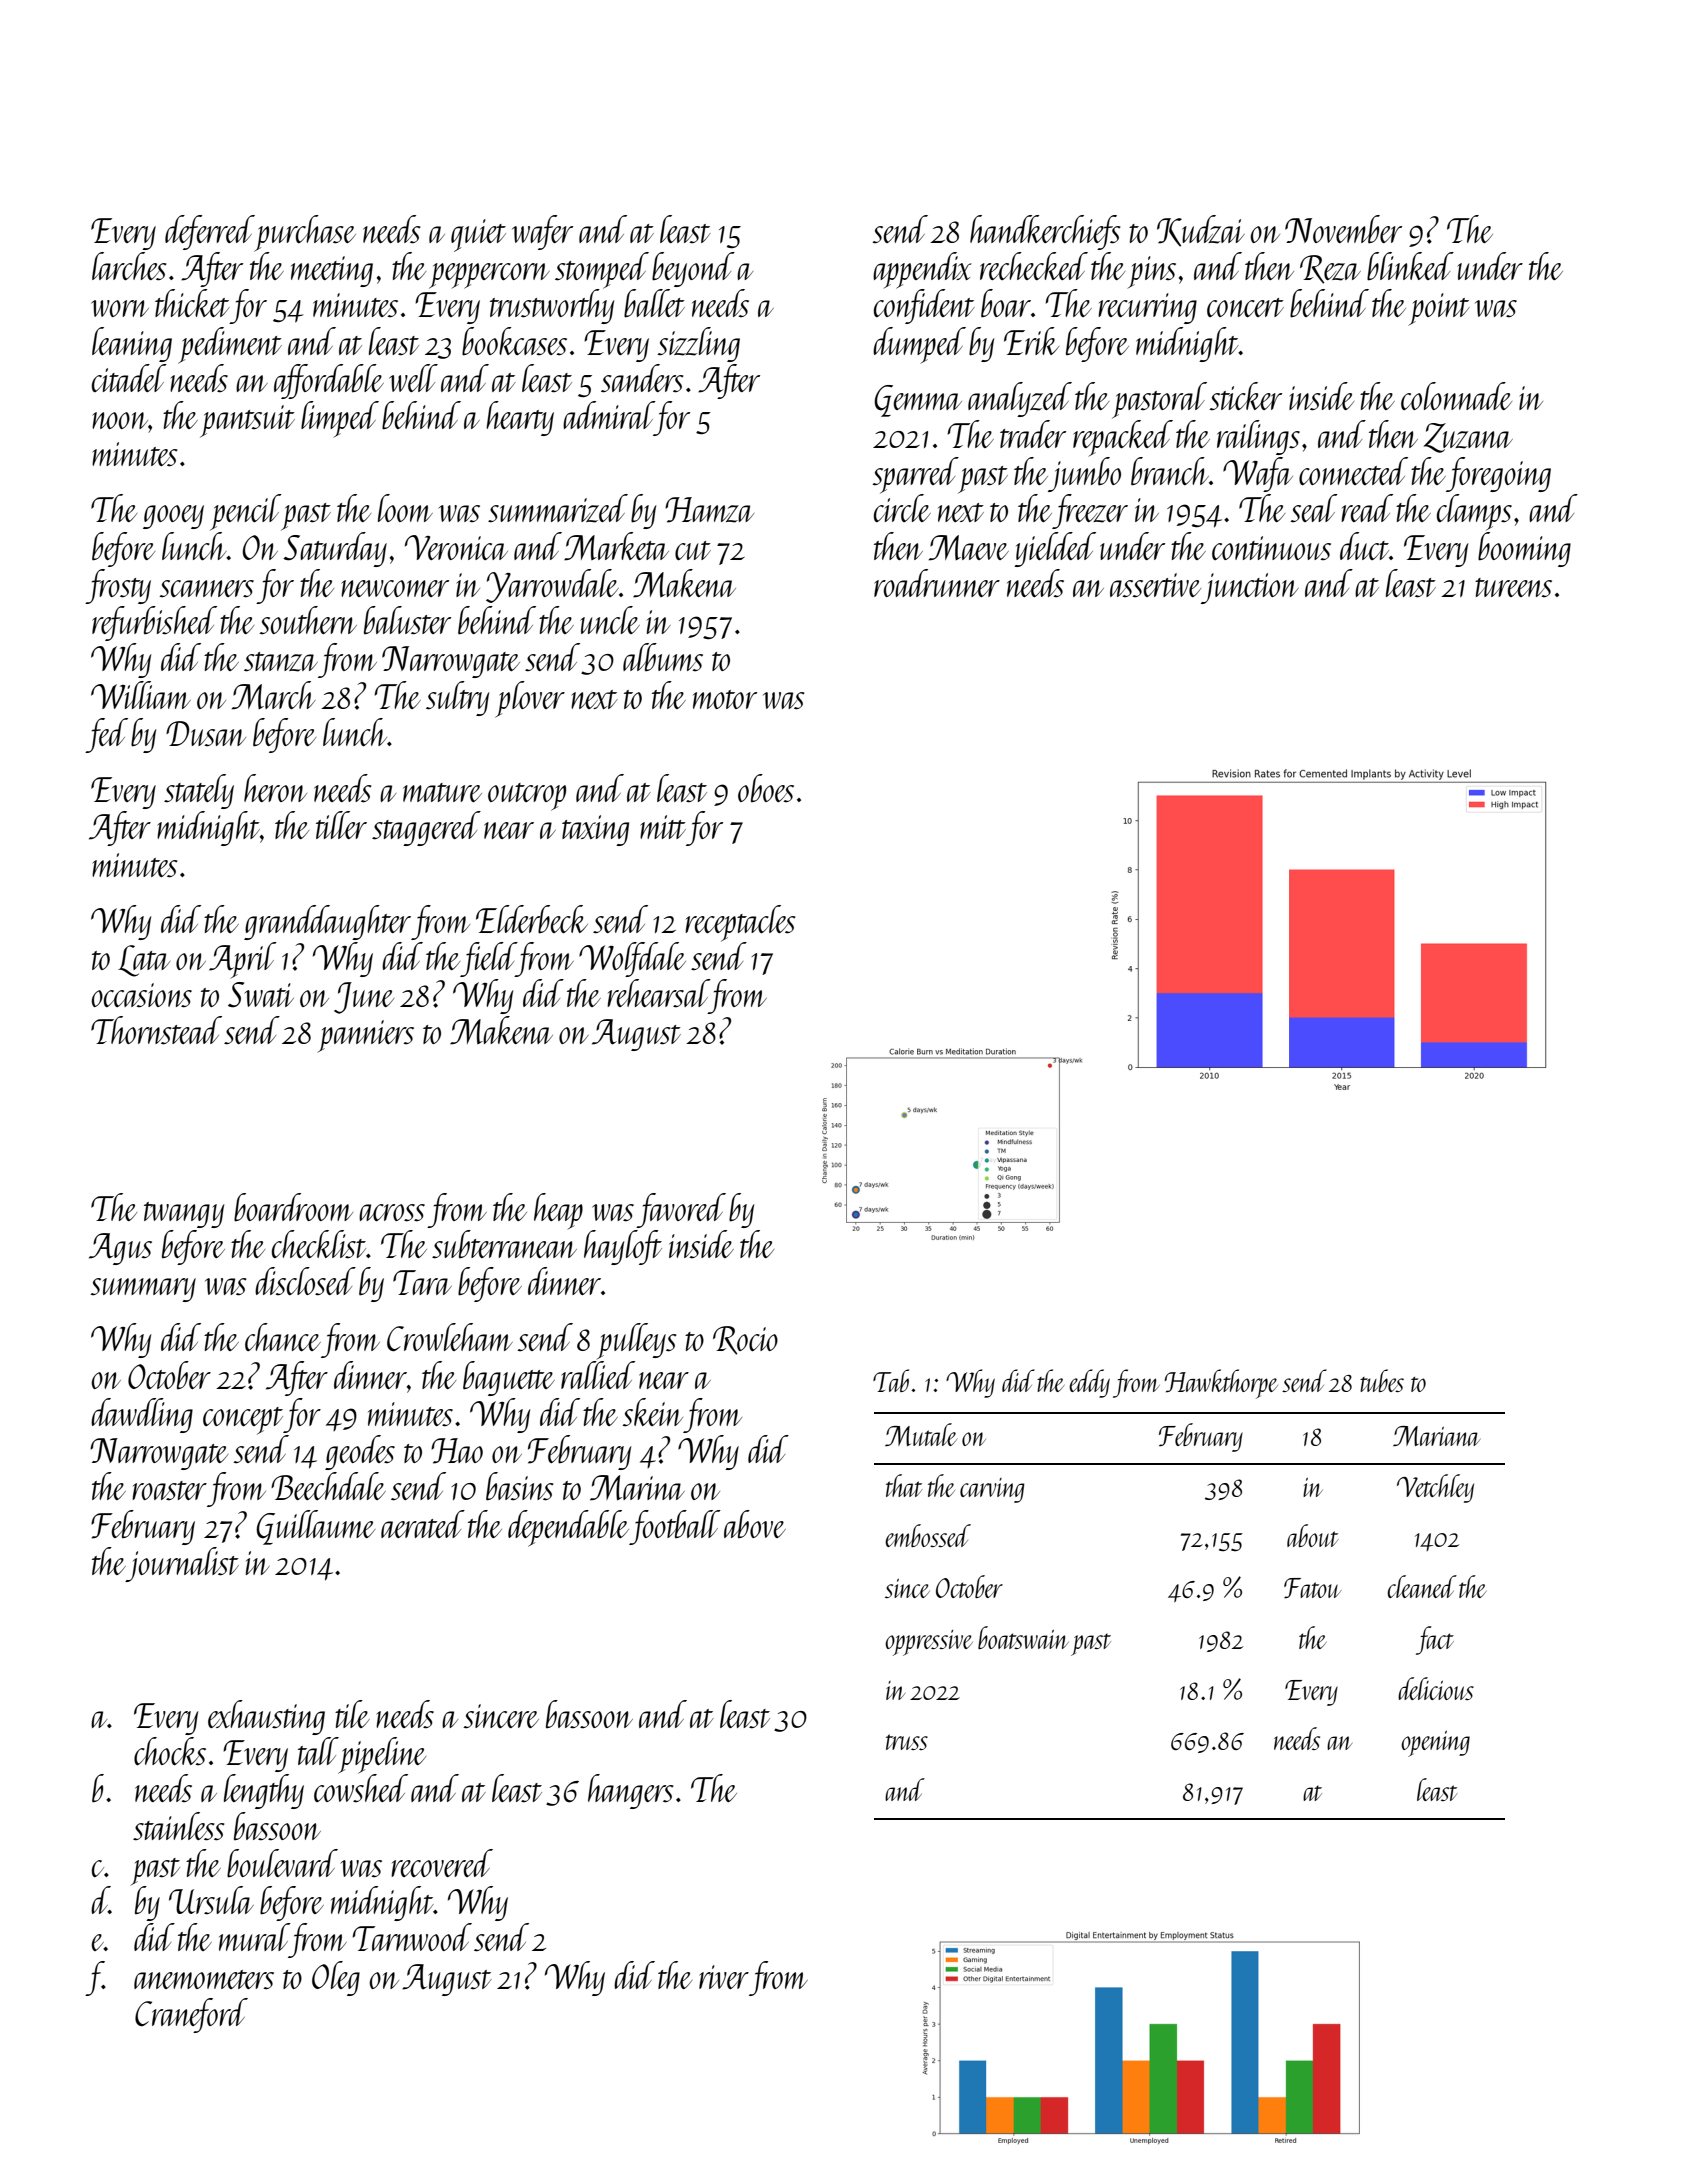 The image size is (1683, 2178). What do you see at coordinates (120, 420) in the page?
I see `noon` at bounding box center [120, 420].
